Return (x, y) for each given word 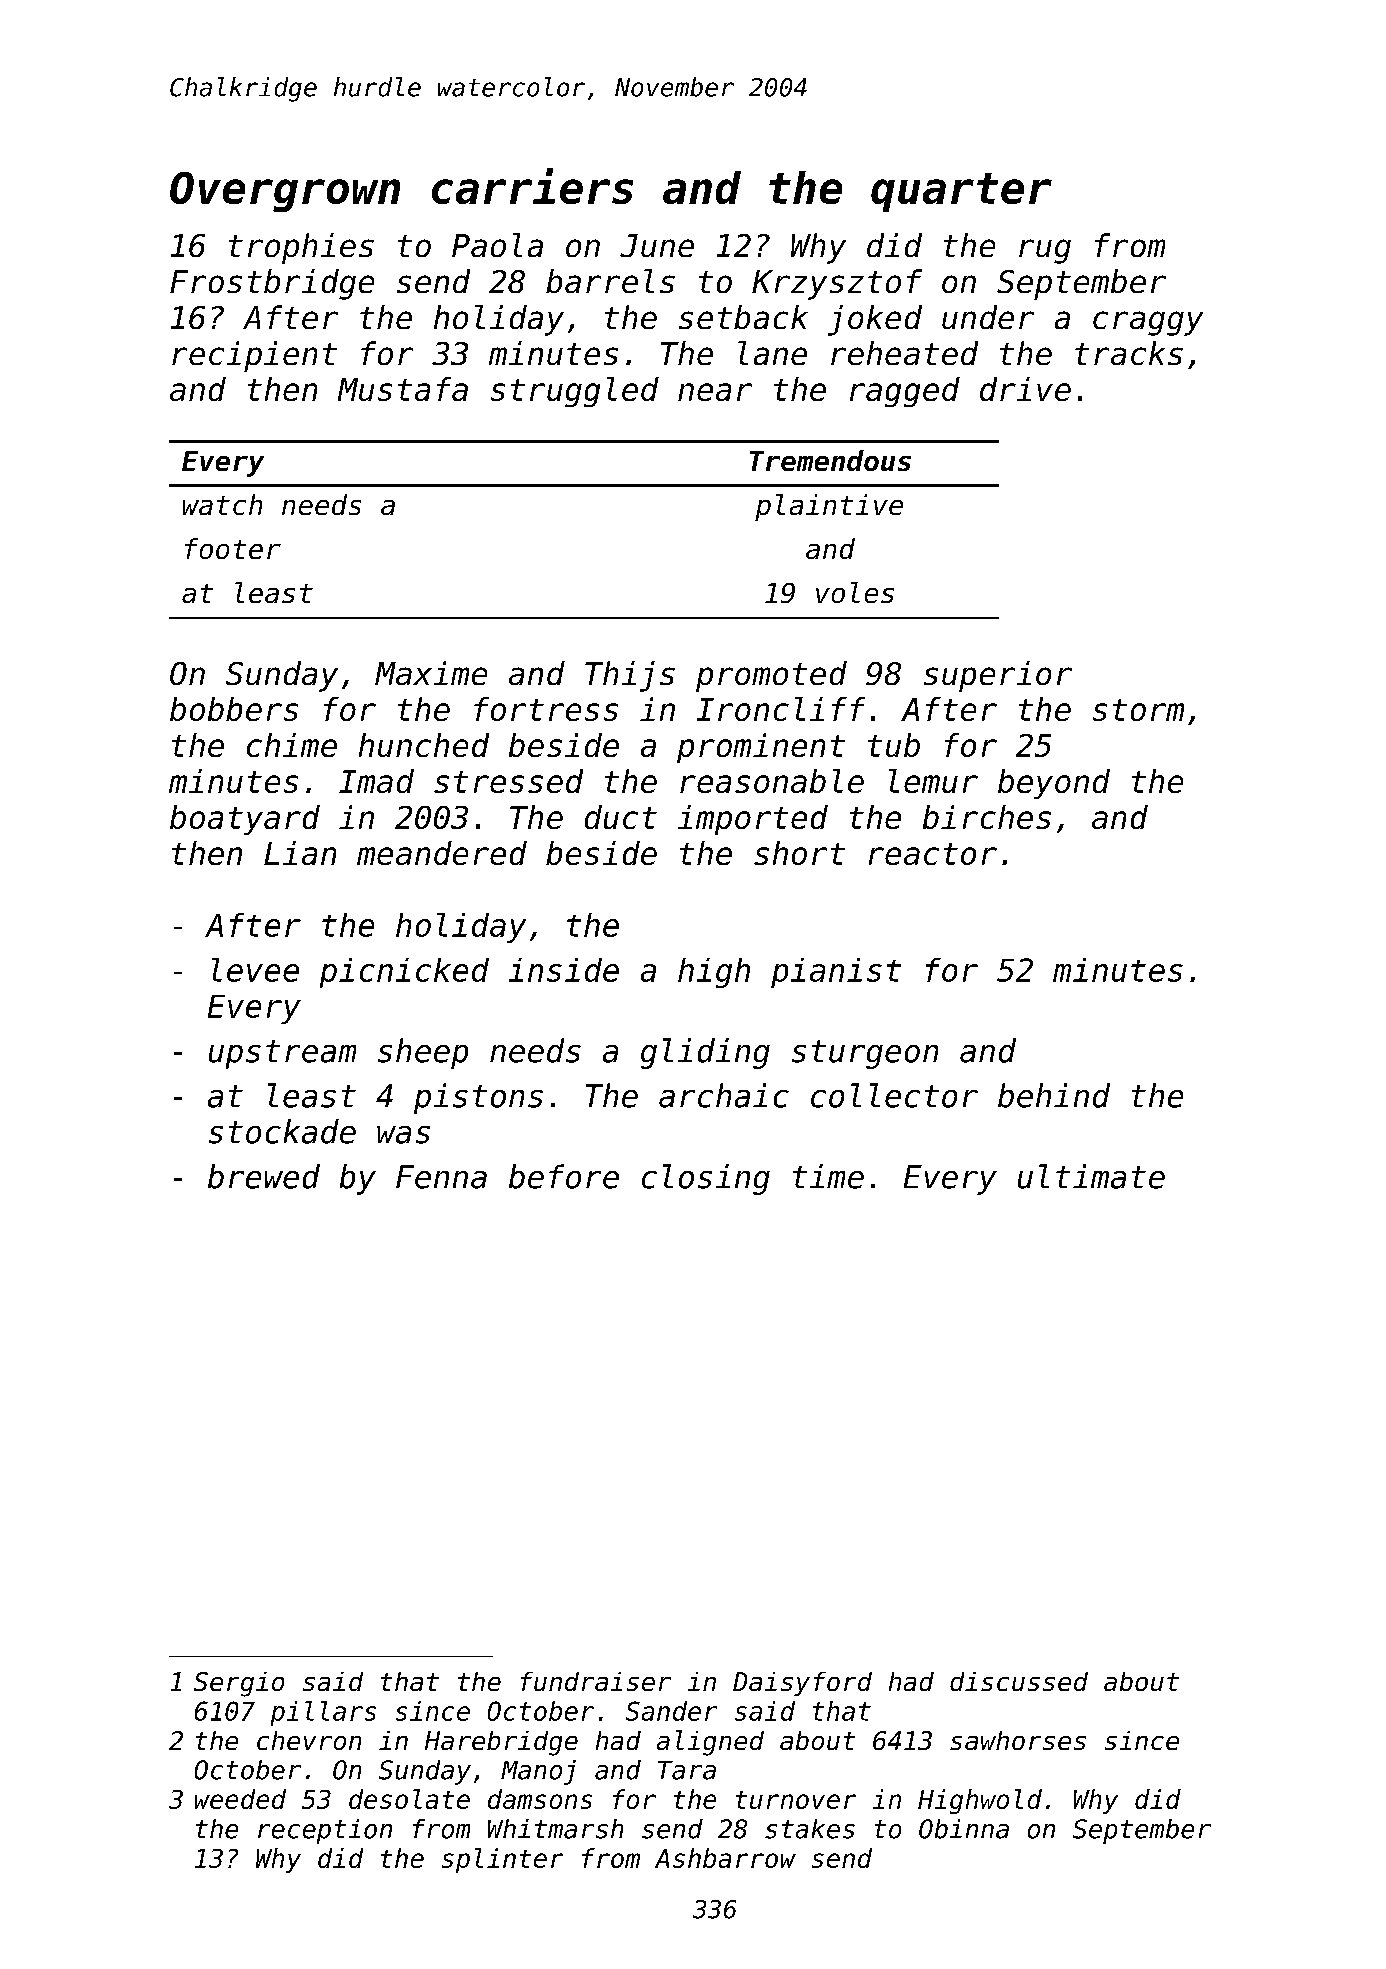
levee (255, 970)
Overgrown (285, 192)
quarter (961, 192)
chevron (309, 1740)
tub (894, 745)
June (657, 245)
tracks (1129, 353)
